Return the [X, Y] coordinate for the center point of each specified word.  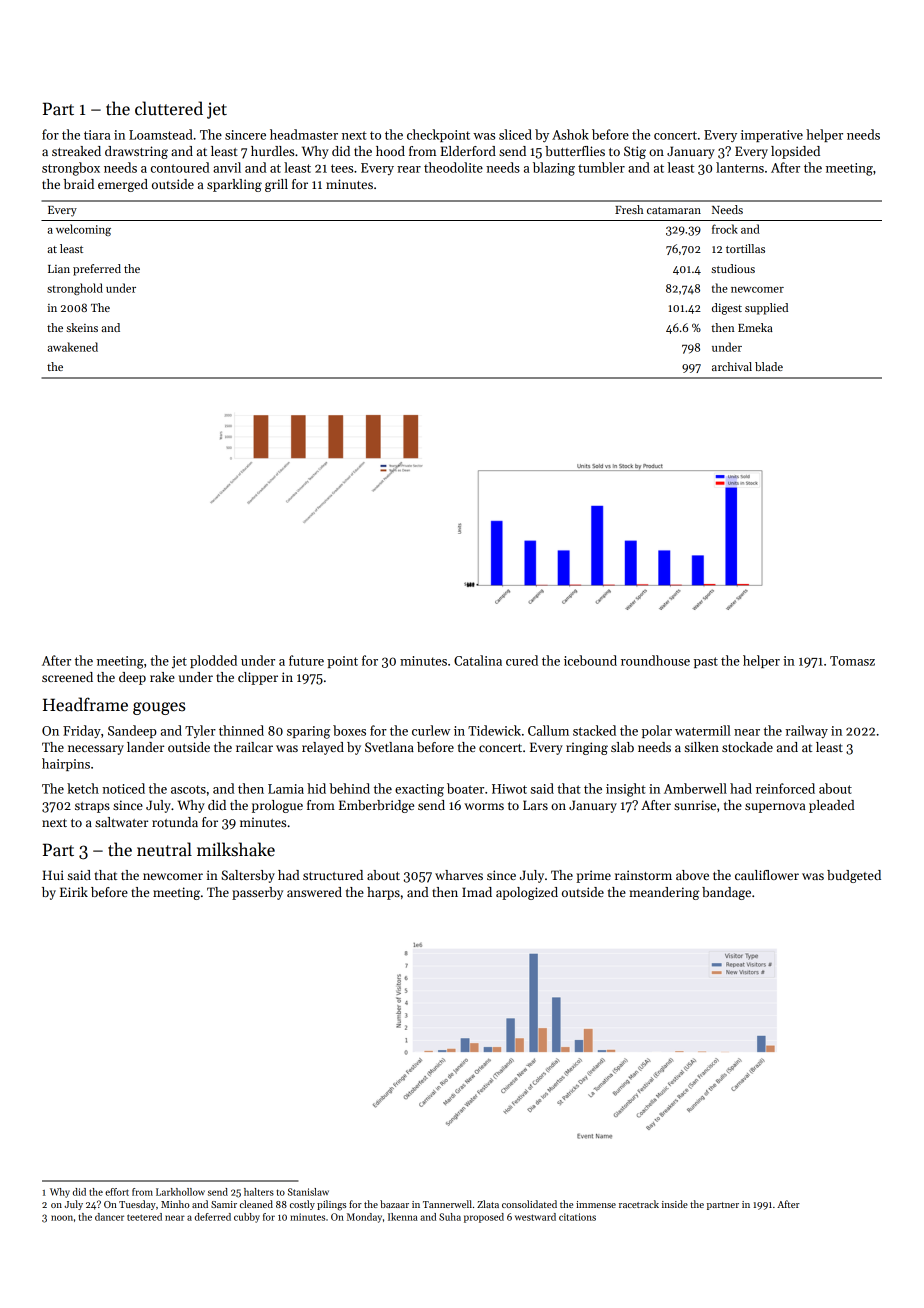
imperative [772, 136]
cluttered [169, 108]
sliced [515, 134]
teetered [144, 1217]
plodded [213, 661]
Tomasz [852, 661]
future [306, 660]
